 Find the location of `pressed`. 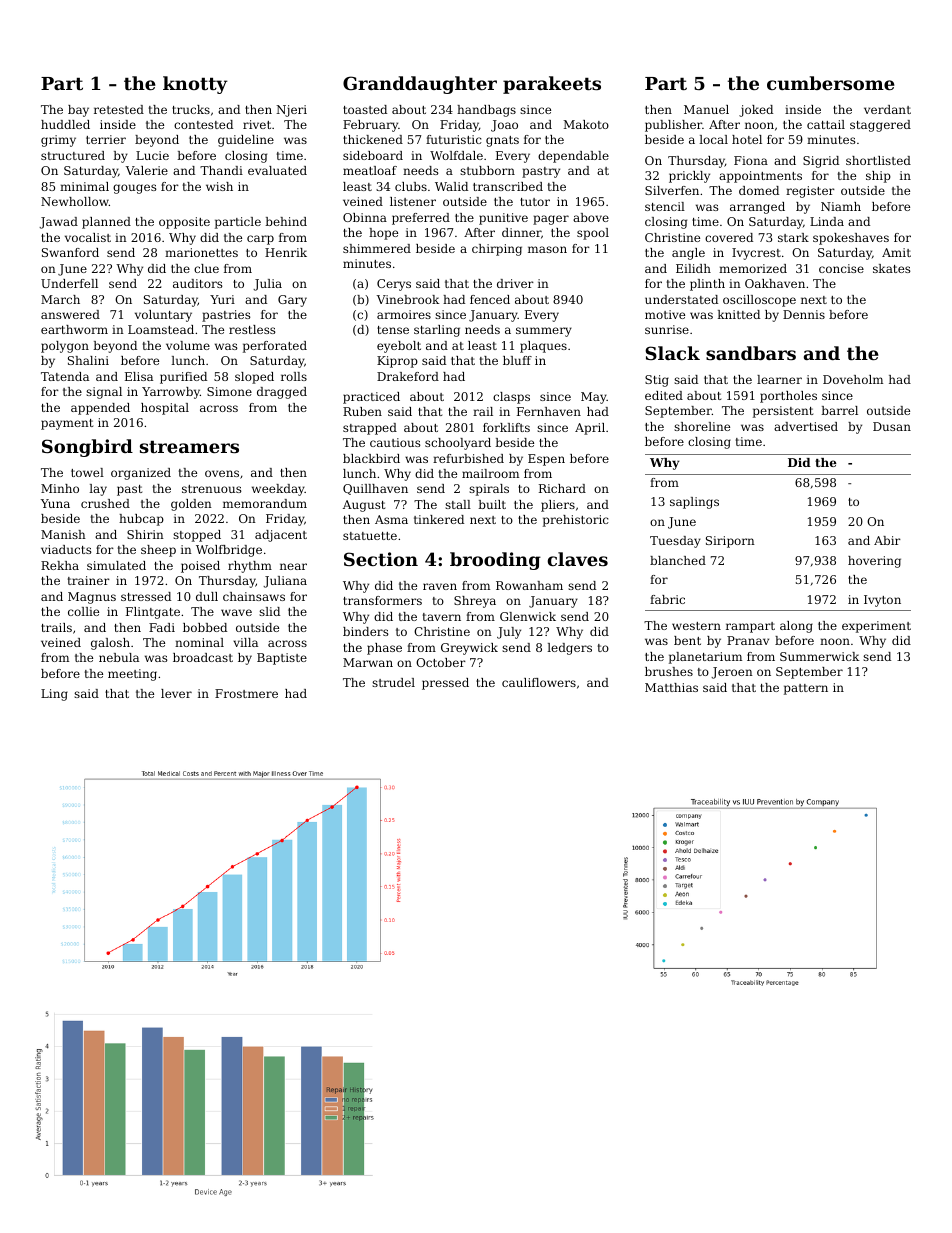

pressed is located at coordinates (445, 684).
